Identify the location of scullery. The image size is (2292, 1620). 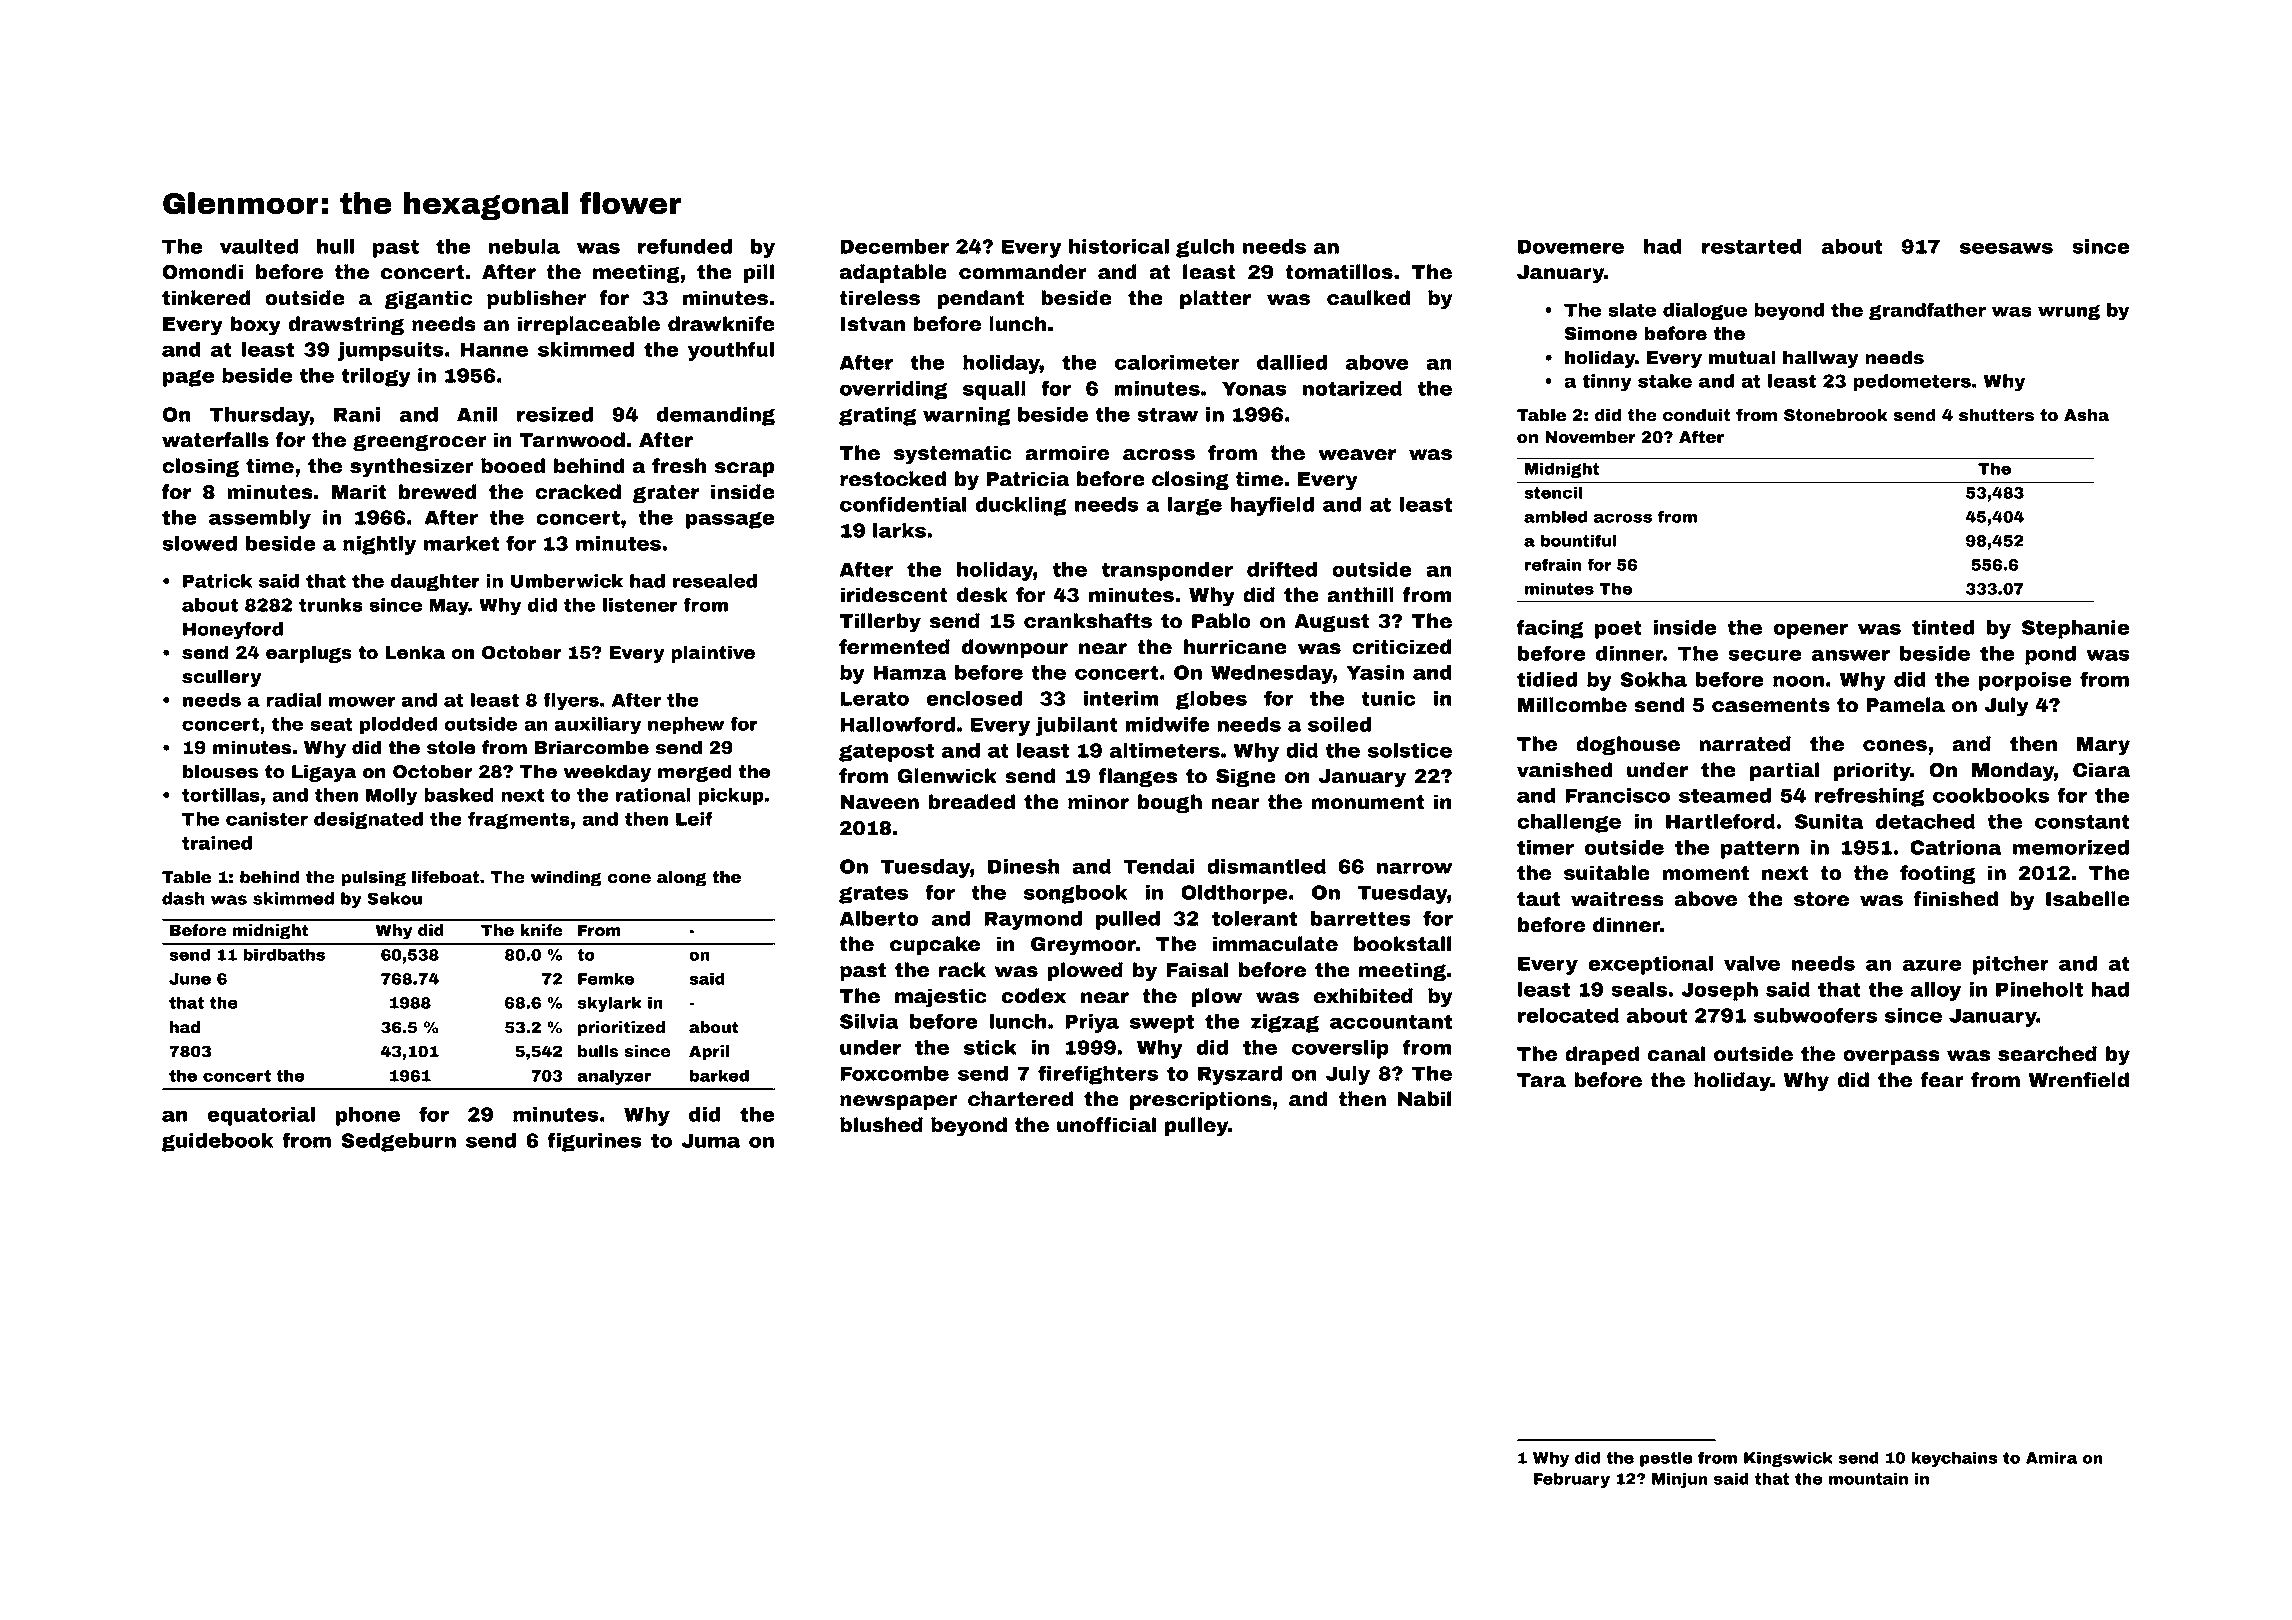
(221, 678).
